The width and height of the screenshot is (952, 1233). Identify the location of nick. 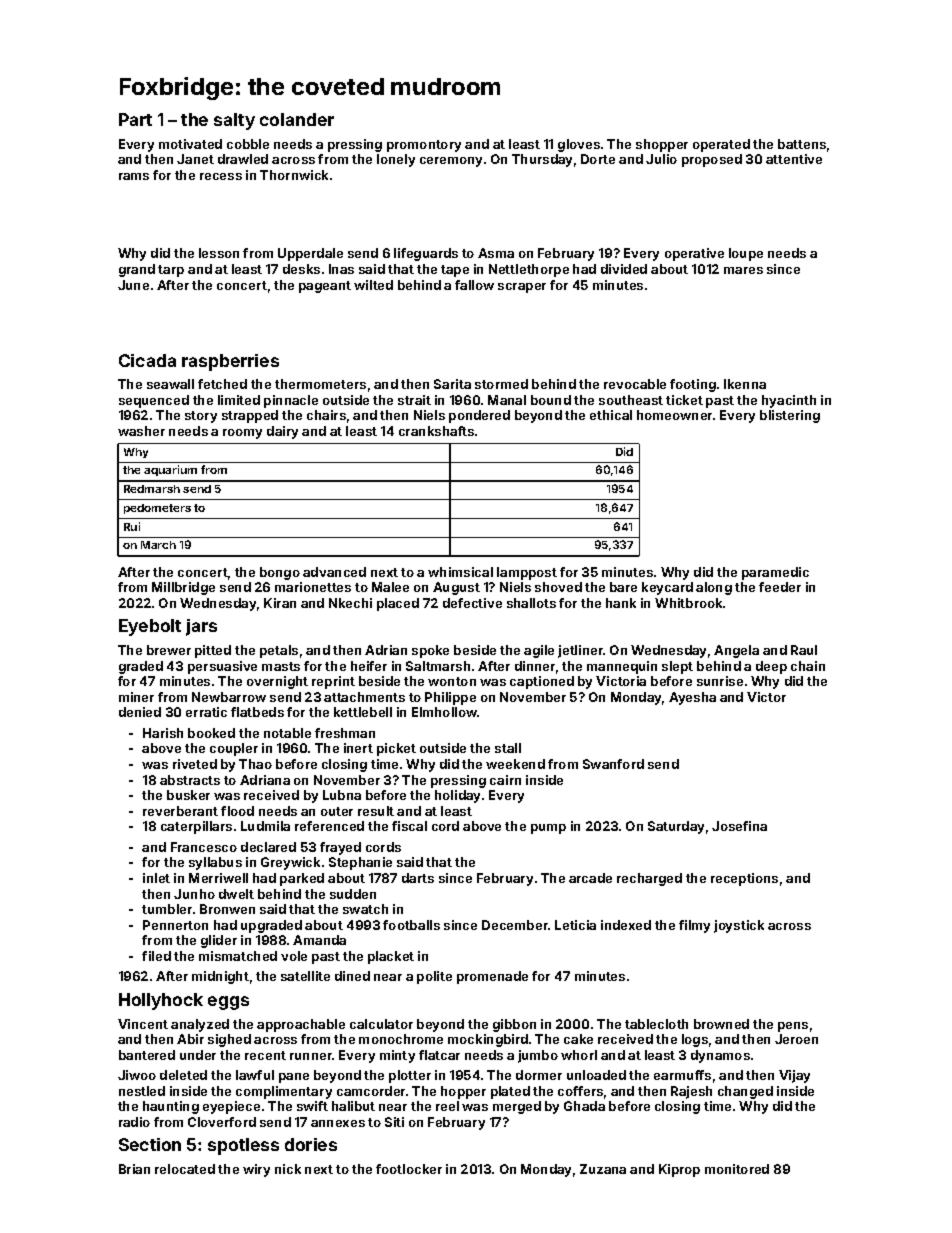
(288, 1169).
